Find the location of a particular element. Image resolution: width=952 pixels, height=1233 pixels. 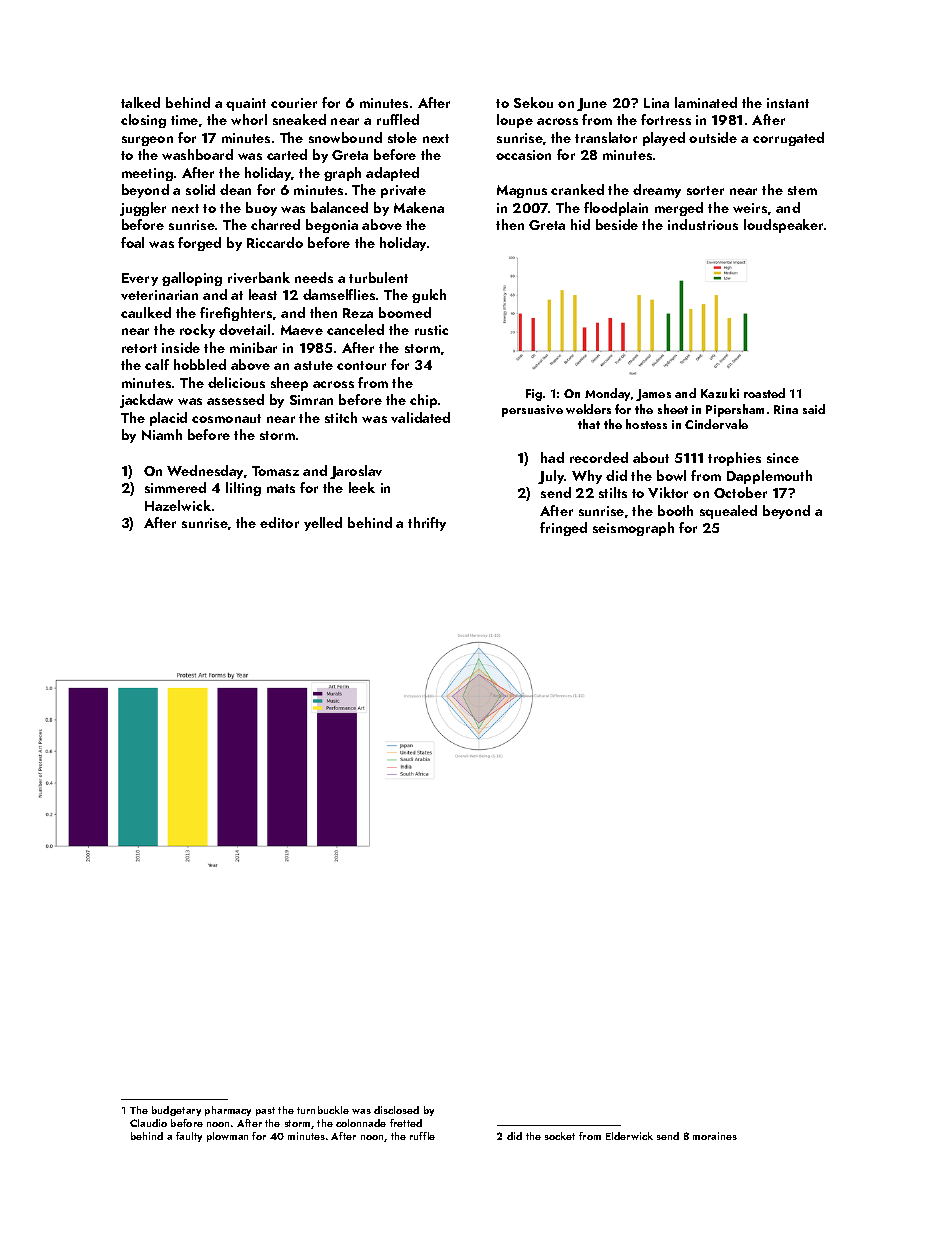

thrifty is located at coordinates (427, 524).
